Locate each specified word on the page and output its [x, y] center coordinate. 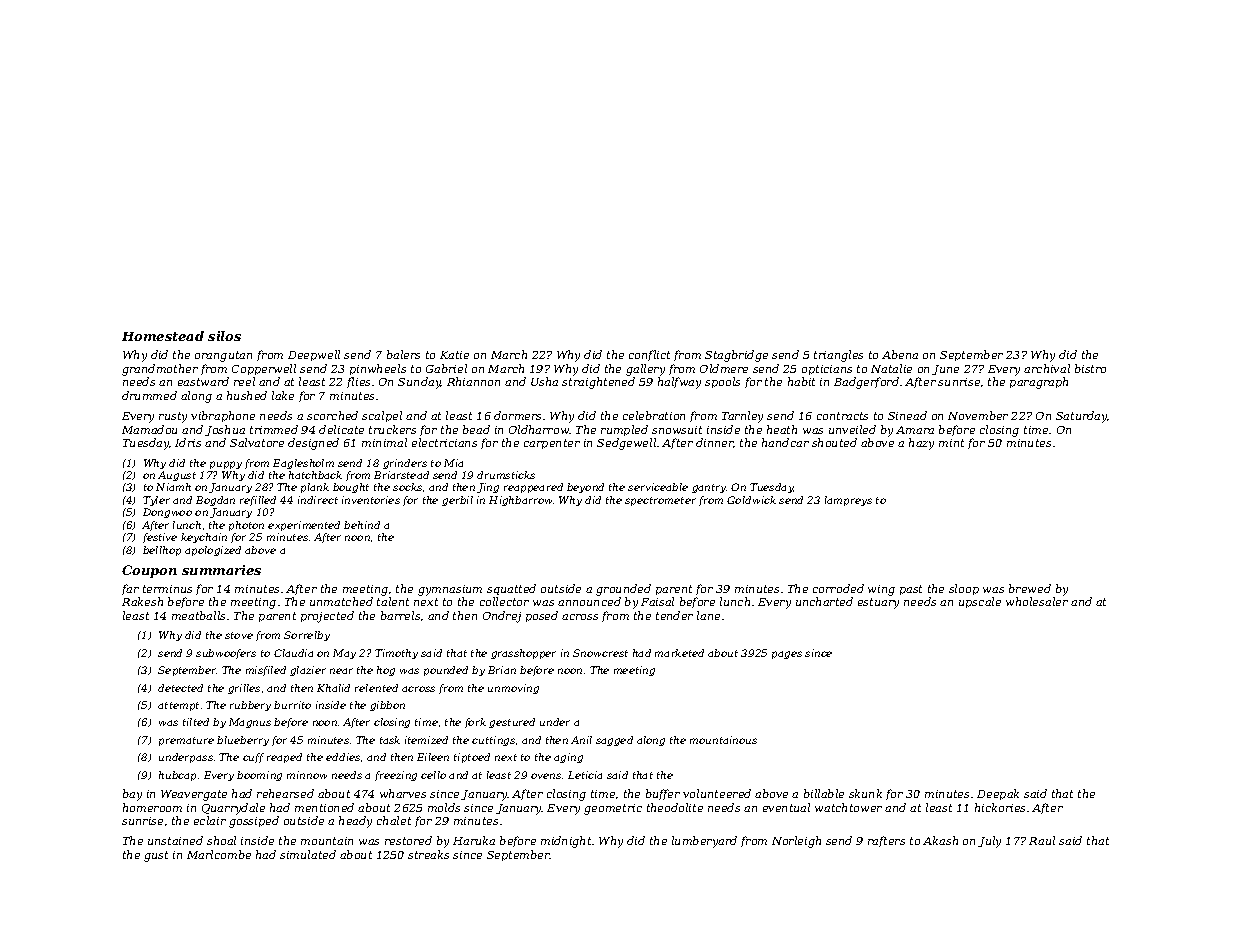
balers [403, 354]
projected [327, 617]
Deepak [998, 794]
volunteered [717, 793]
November [978, 415]
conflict [649, 355]
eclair [210, 820]
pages [787, 655]
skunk [865, 793]
